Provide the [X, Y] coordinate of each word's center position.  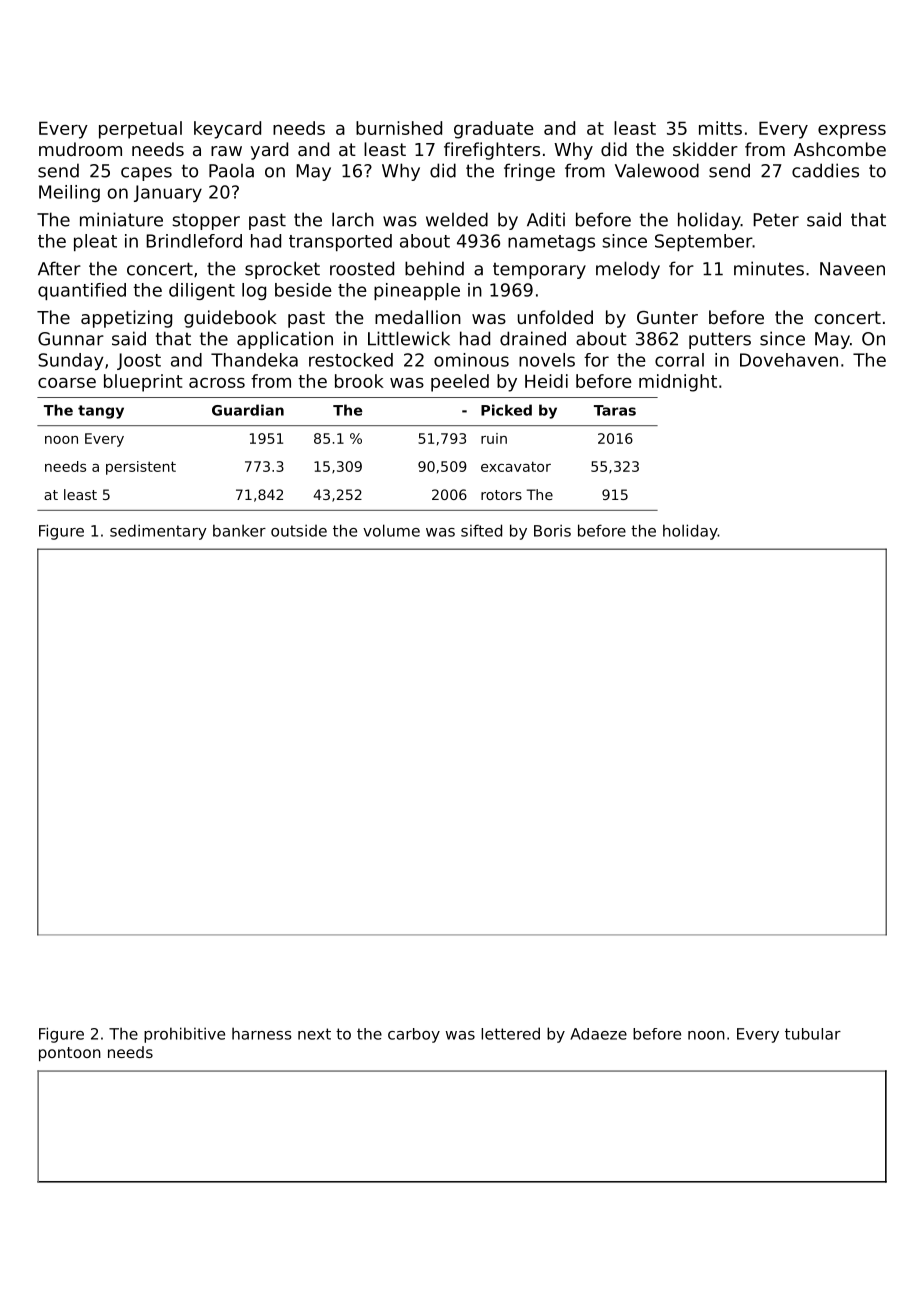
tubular [813, 1034]
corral [679, 360]
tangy [101, 412]
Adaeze [598, 1034]
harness [261, 1033]
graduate [494, 130]
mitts [720, 128]
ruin [494, 438]
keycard [227, 130]
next [314, 1034]
